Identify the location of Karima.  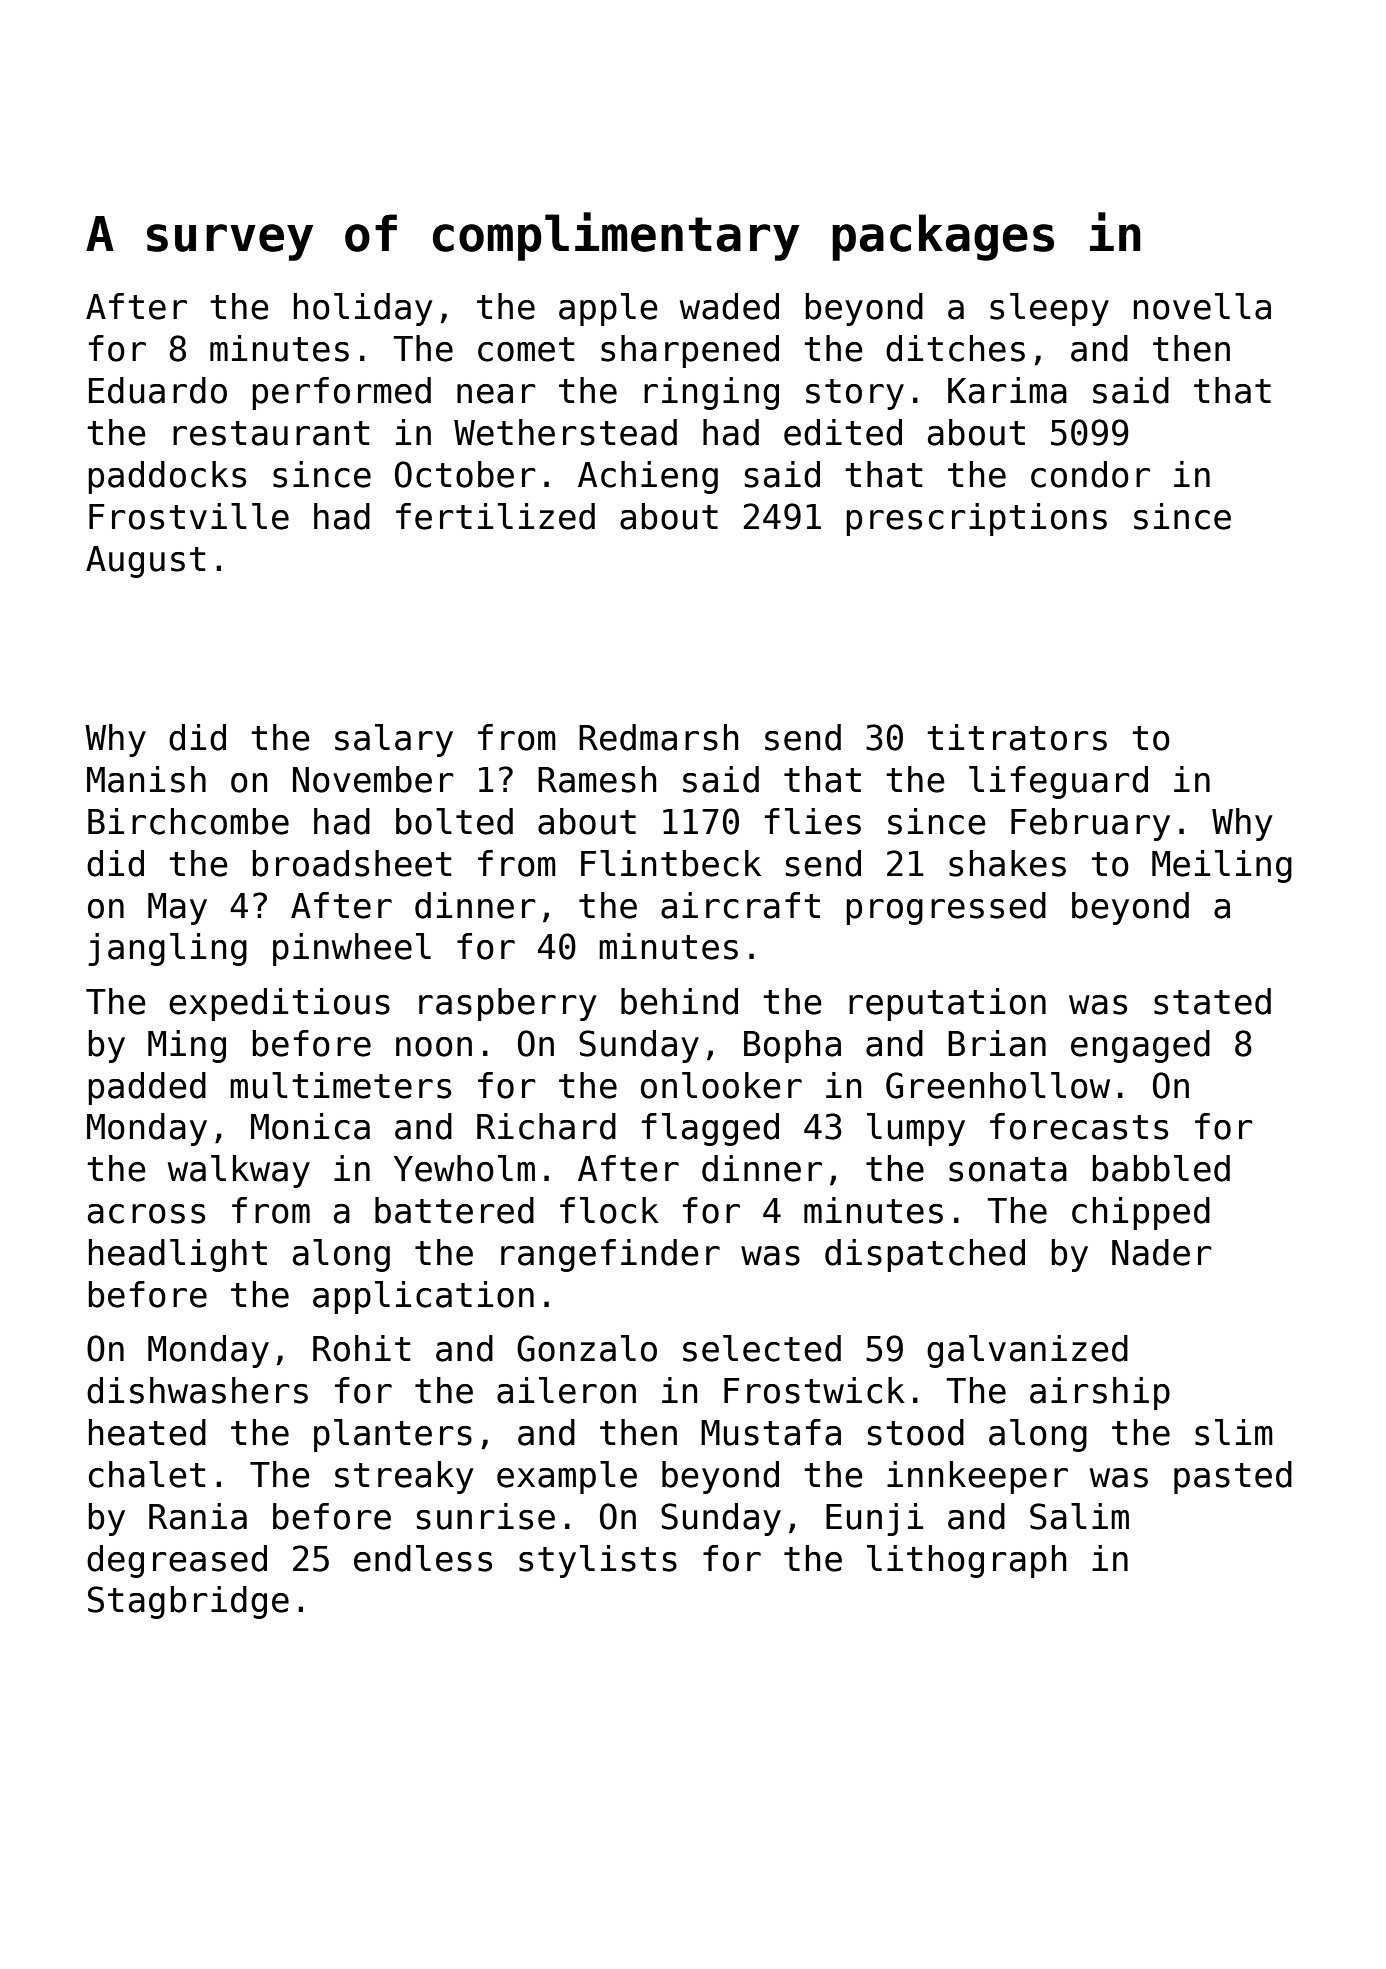
(1007, 390).
